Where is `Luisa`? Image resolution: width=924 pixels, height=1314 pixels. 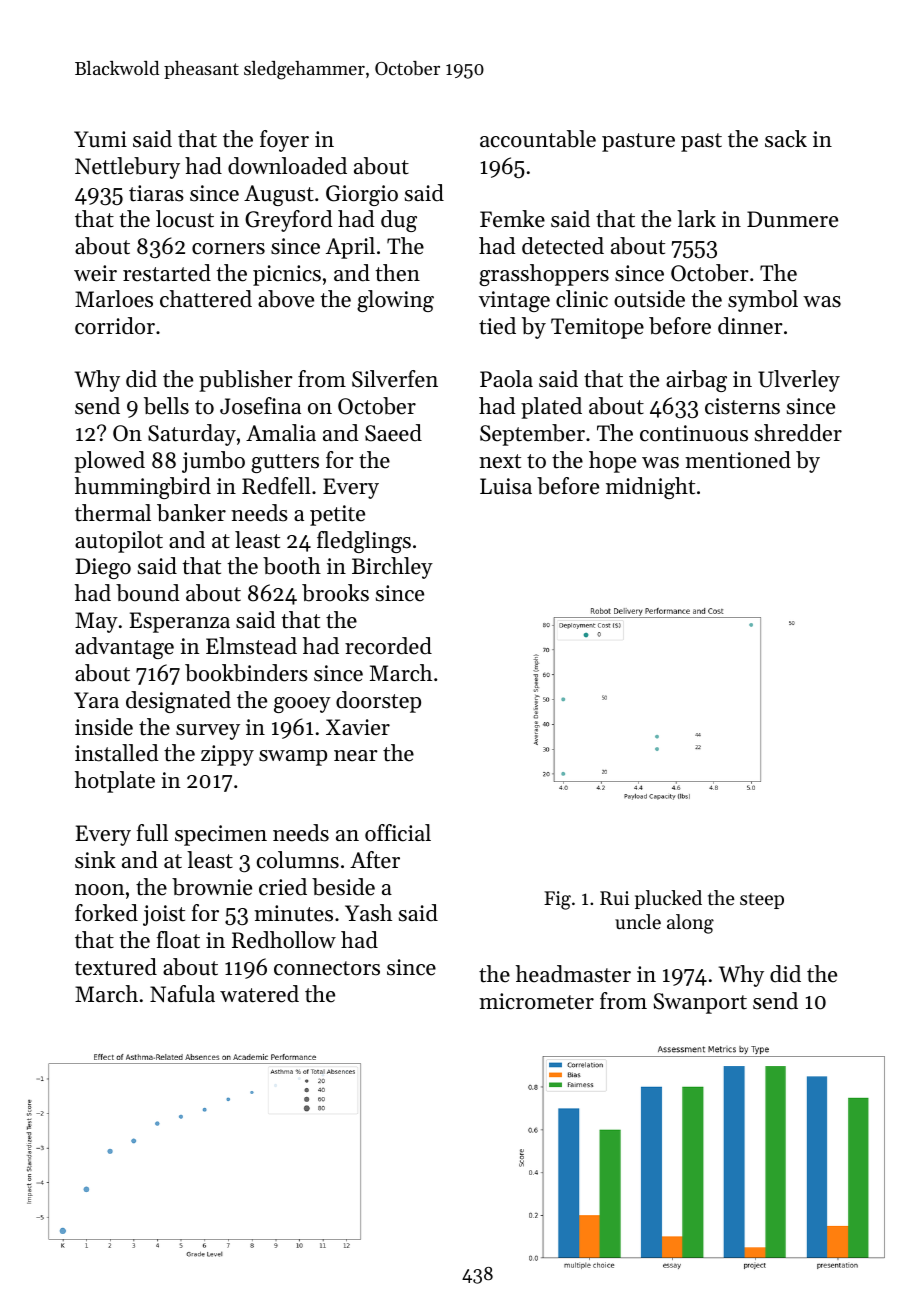
Luisa is located at coordinates (506, 486).
